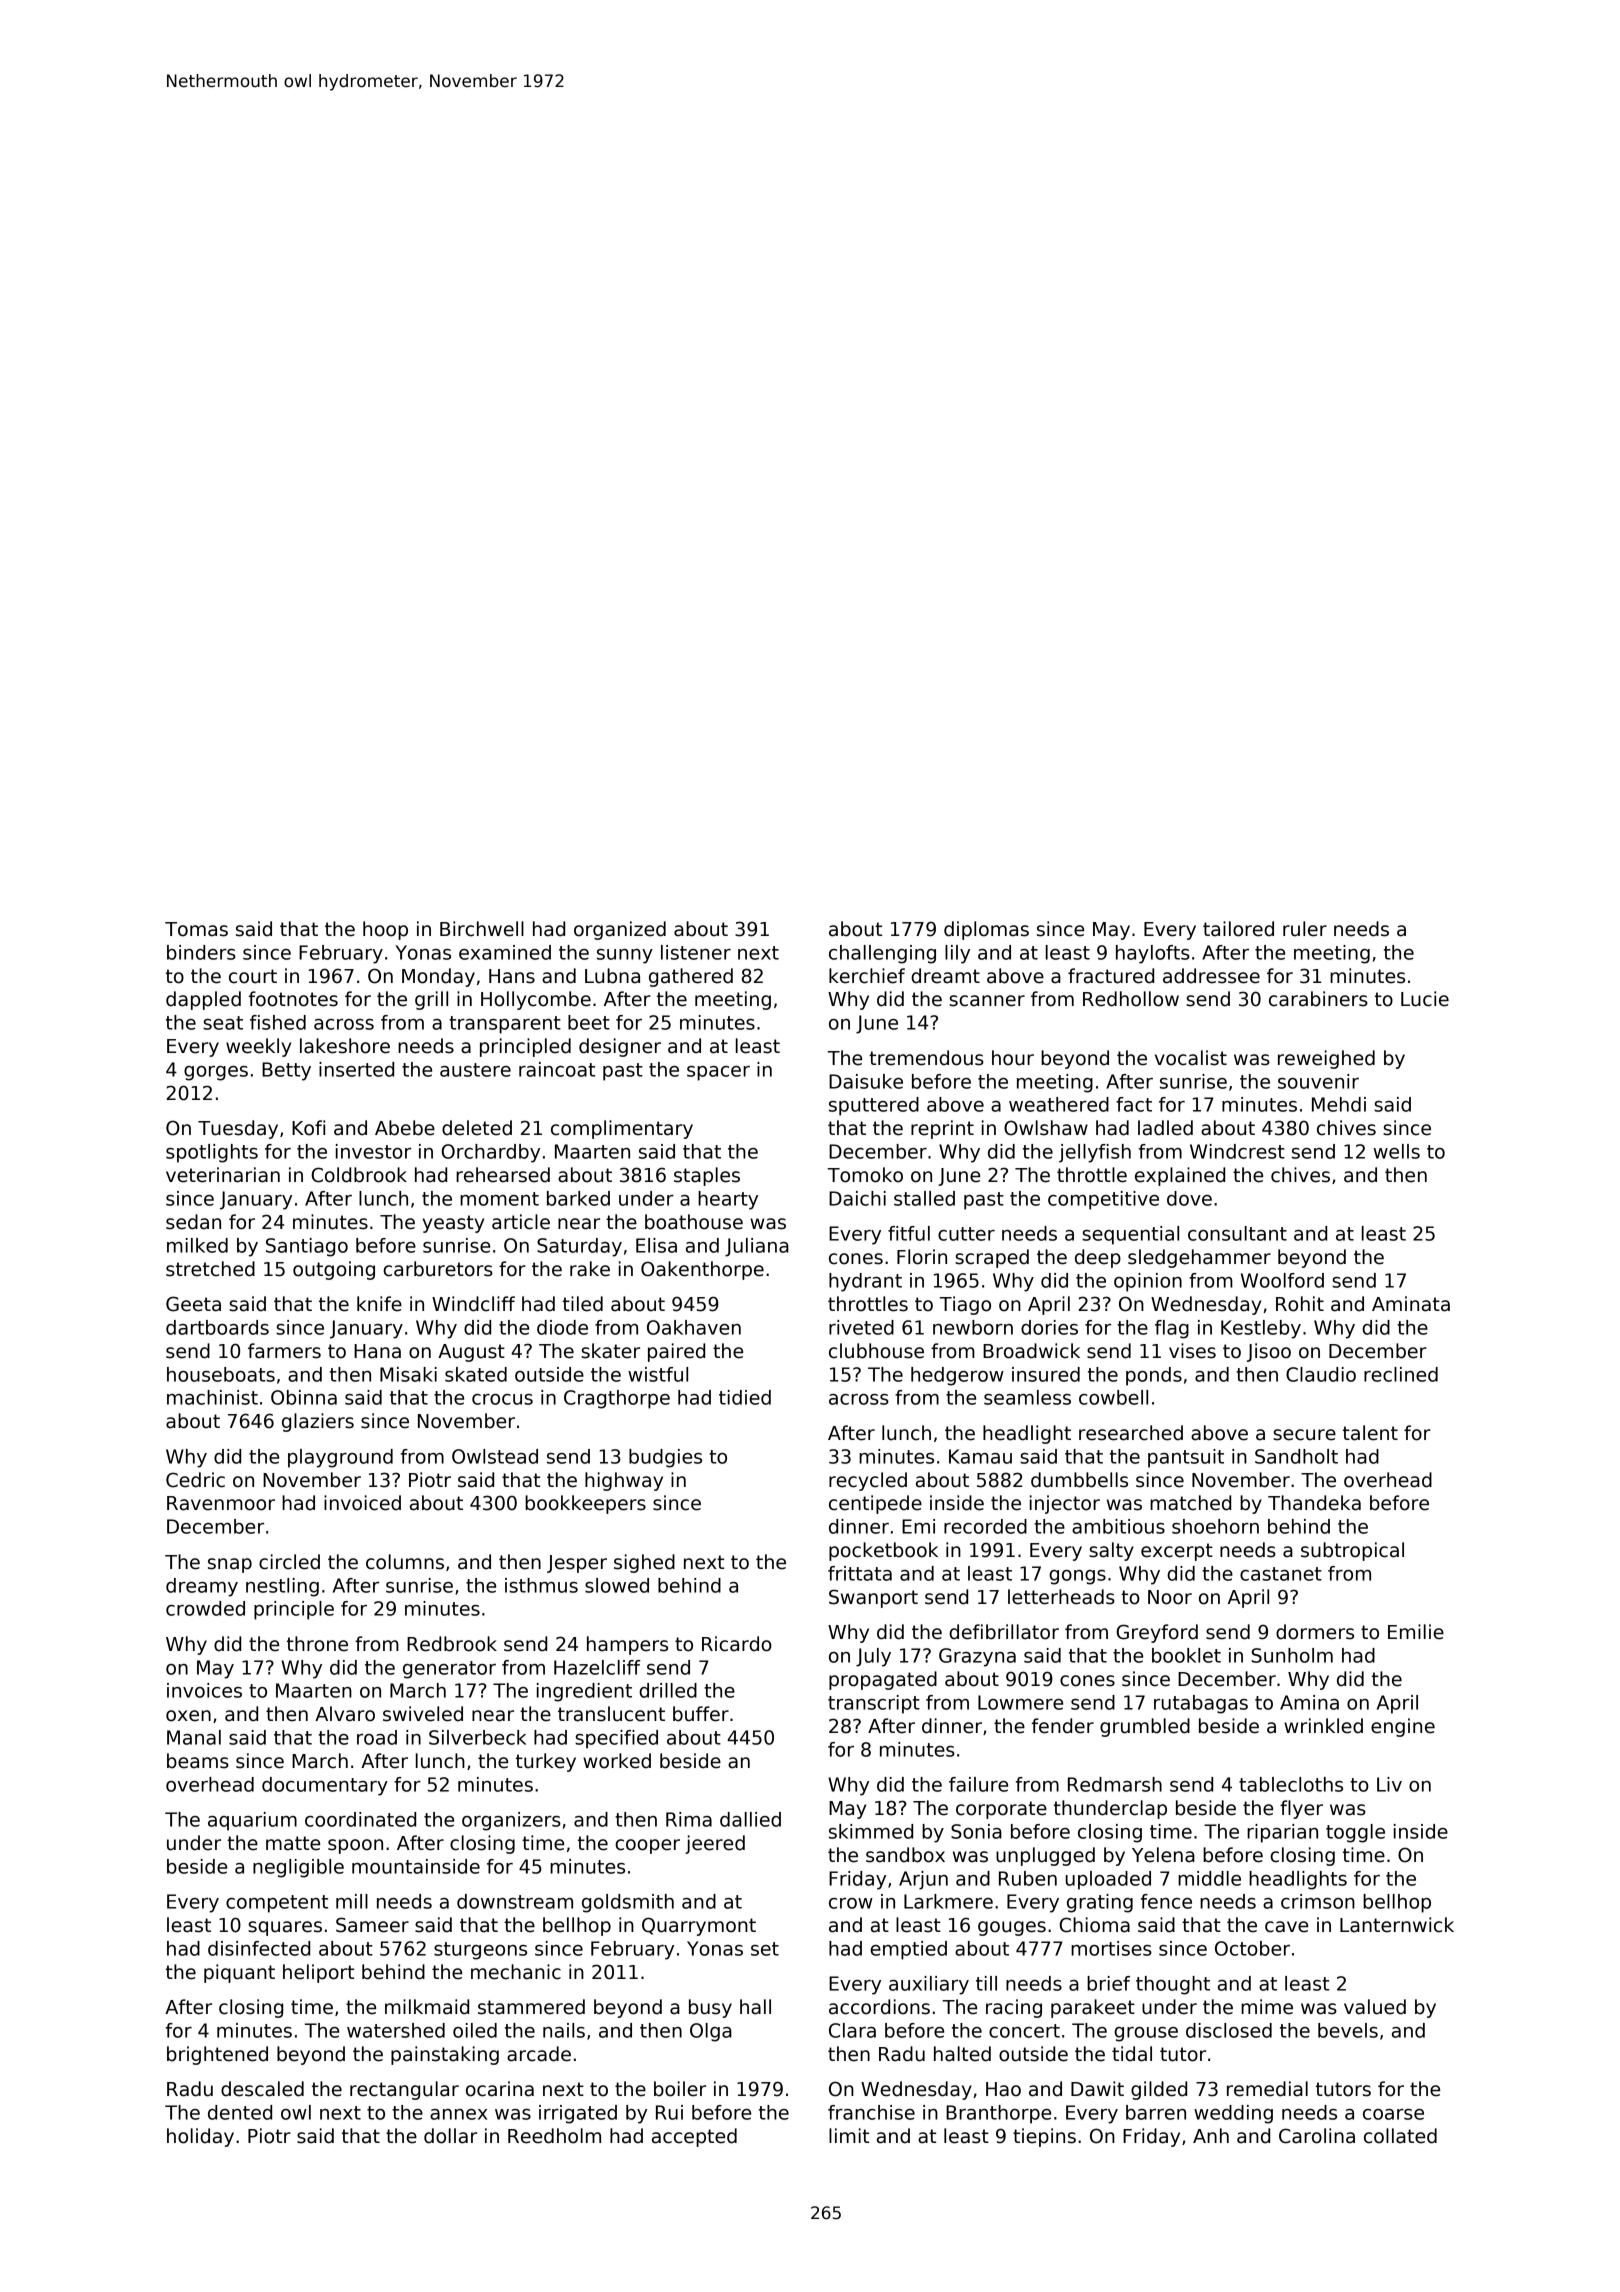 The image size is (1620, 2292). I want to click on Emilie, so click(1416, 1632).
